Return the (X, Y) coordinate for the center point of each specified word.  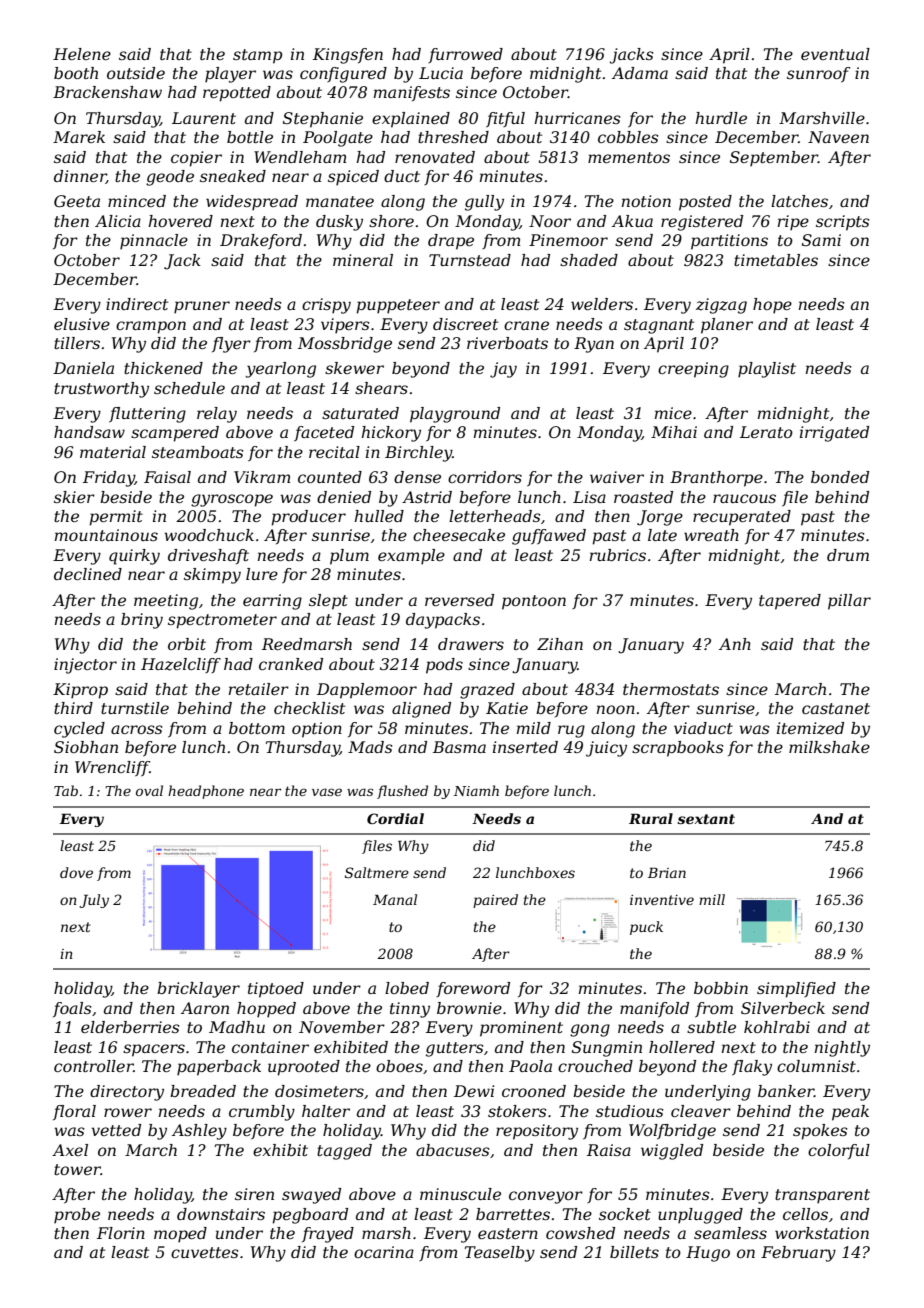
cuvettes (205, 1252)
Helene (82, 54)
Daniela (83, 368)
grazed (487, 691)
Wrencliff (112, 768)
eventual (835, 54)
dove (76, 872)
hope (772, 306)
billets (634, 1252)
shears (381, 388)
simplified (796, 990)
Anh (735, 644)
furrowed (465, 55)
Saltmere (377, 872)
